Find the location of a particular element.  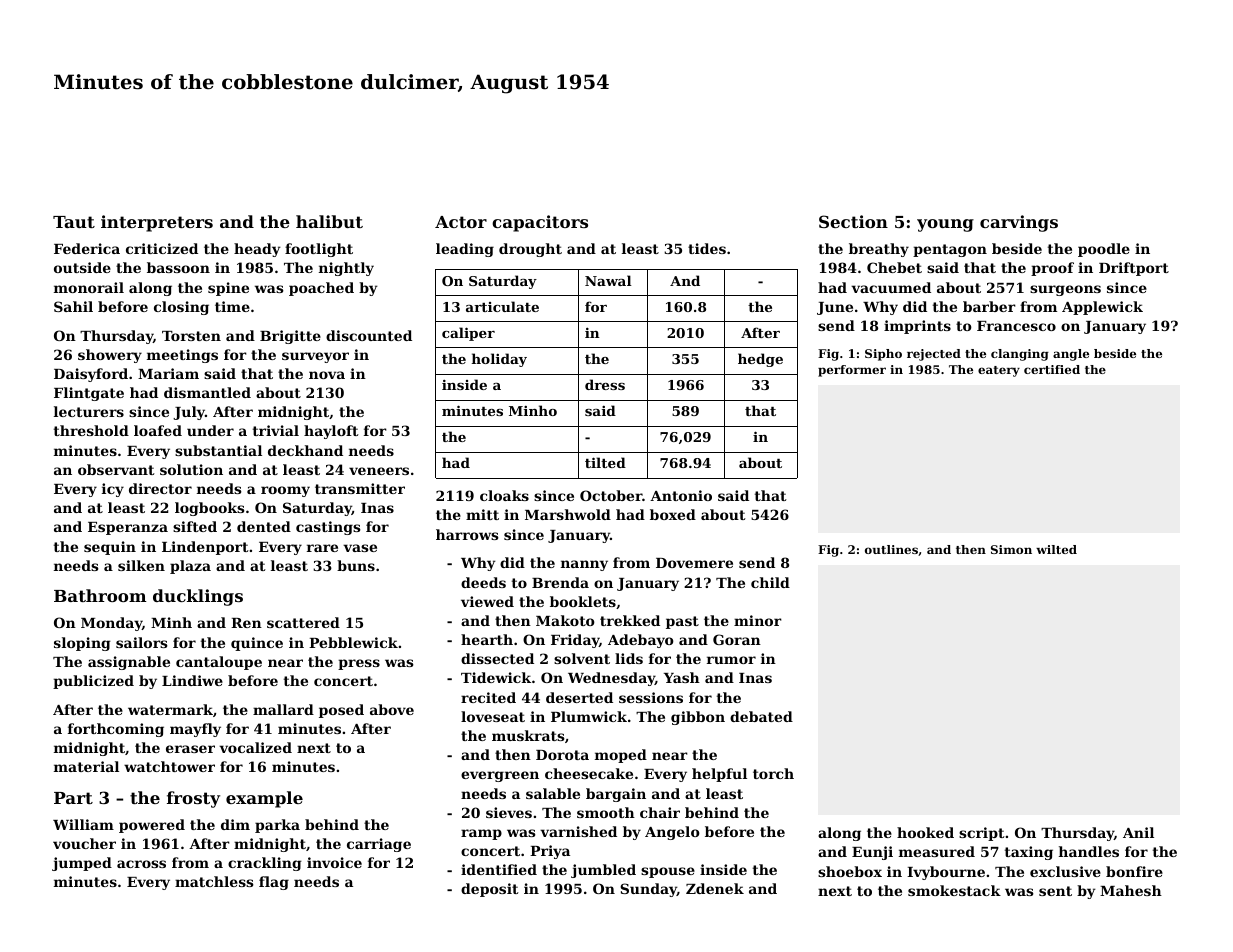

voucher is located at coordinates (84, 843).
